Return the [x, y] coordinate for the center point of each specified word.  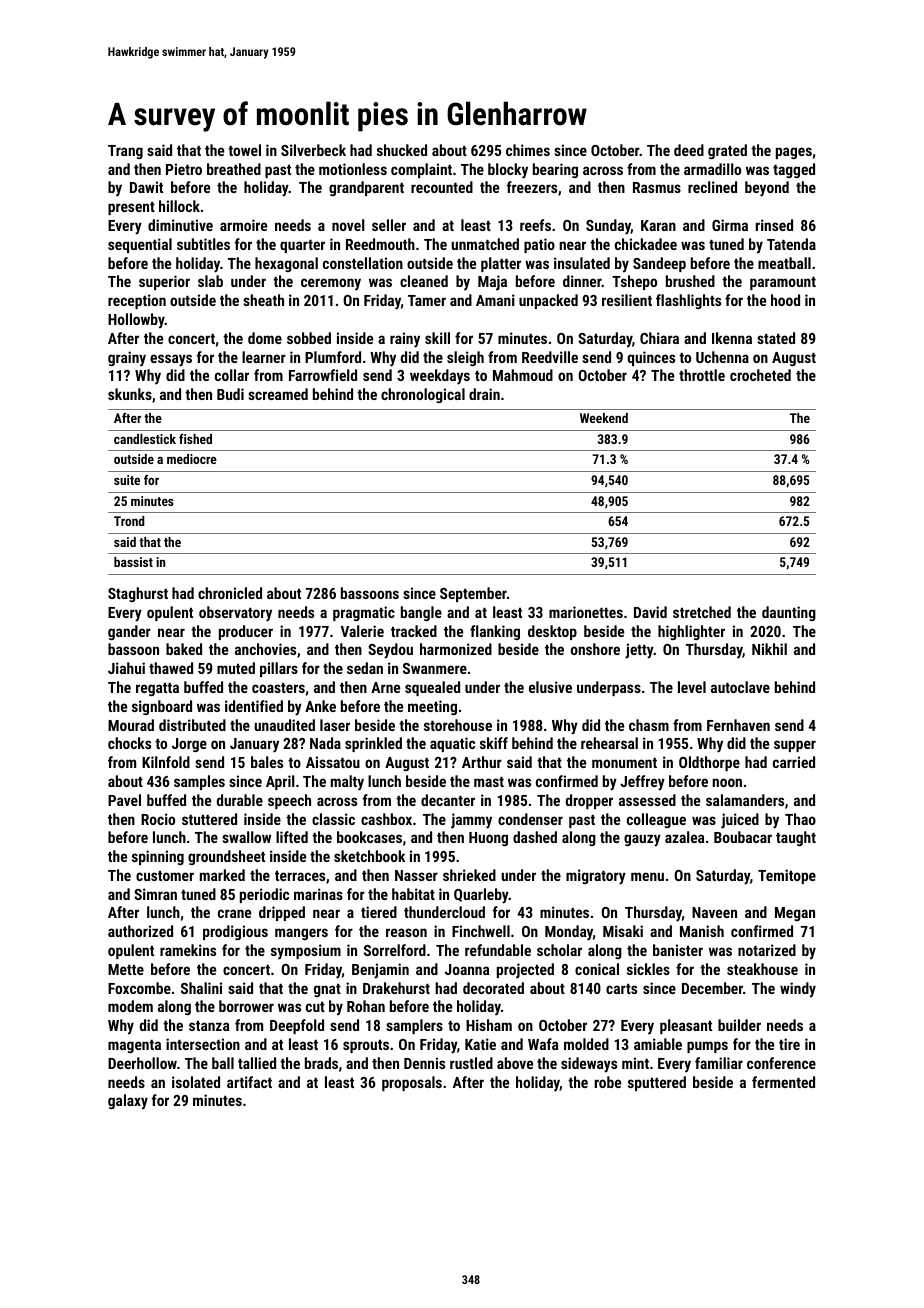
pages [794, 153]
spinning [158, 857]
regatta [157, 689]
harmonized [456, 649]
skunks [130, 394]
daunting [789, 613]
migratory [596, 877]
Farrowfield [323, 375]
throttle [702, 375]
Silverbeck [313, 150]
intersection [203, 1044]
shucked [402, 150]
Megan [795, 914]
